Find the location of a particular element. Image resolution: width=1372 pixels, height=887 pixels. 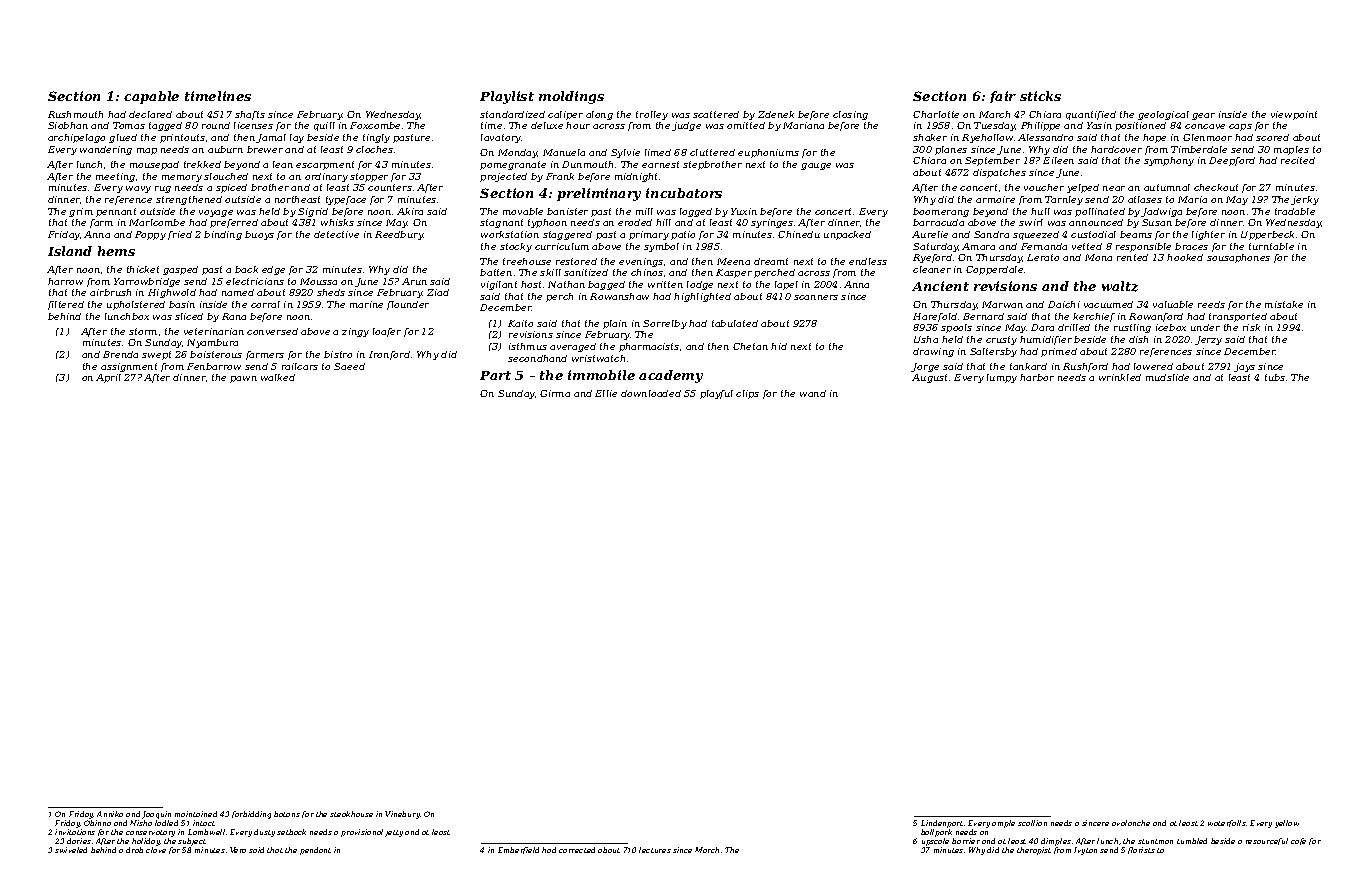

shafts is located at coordinates (250, 115).
